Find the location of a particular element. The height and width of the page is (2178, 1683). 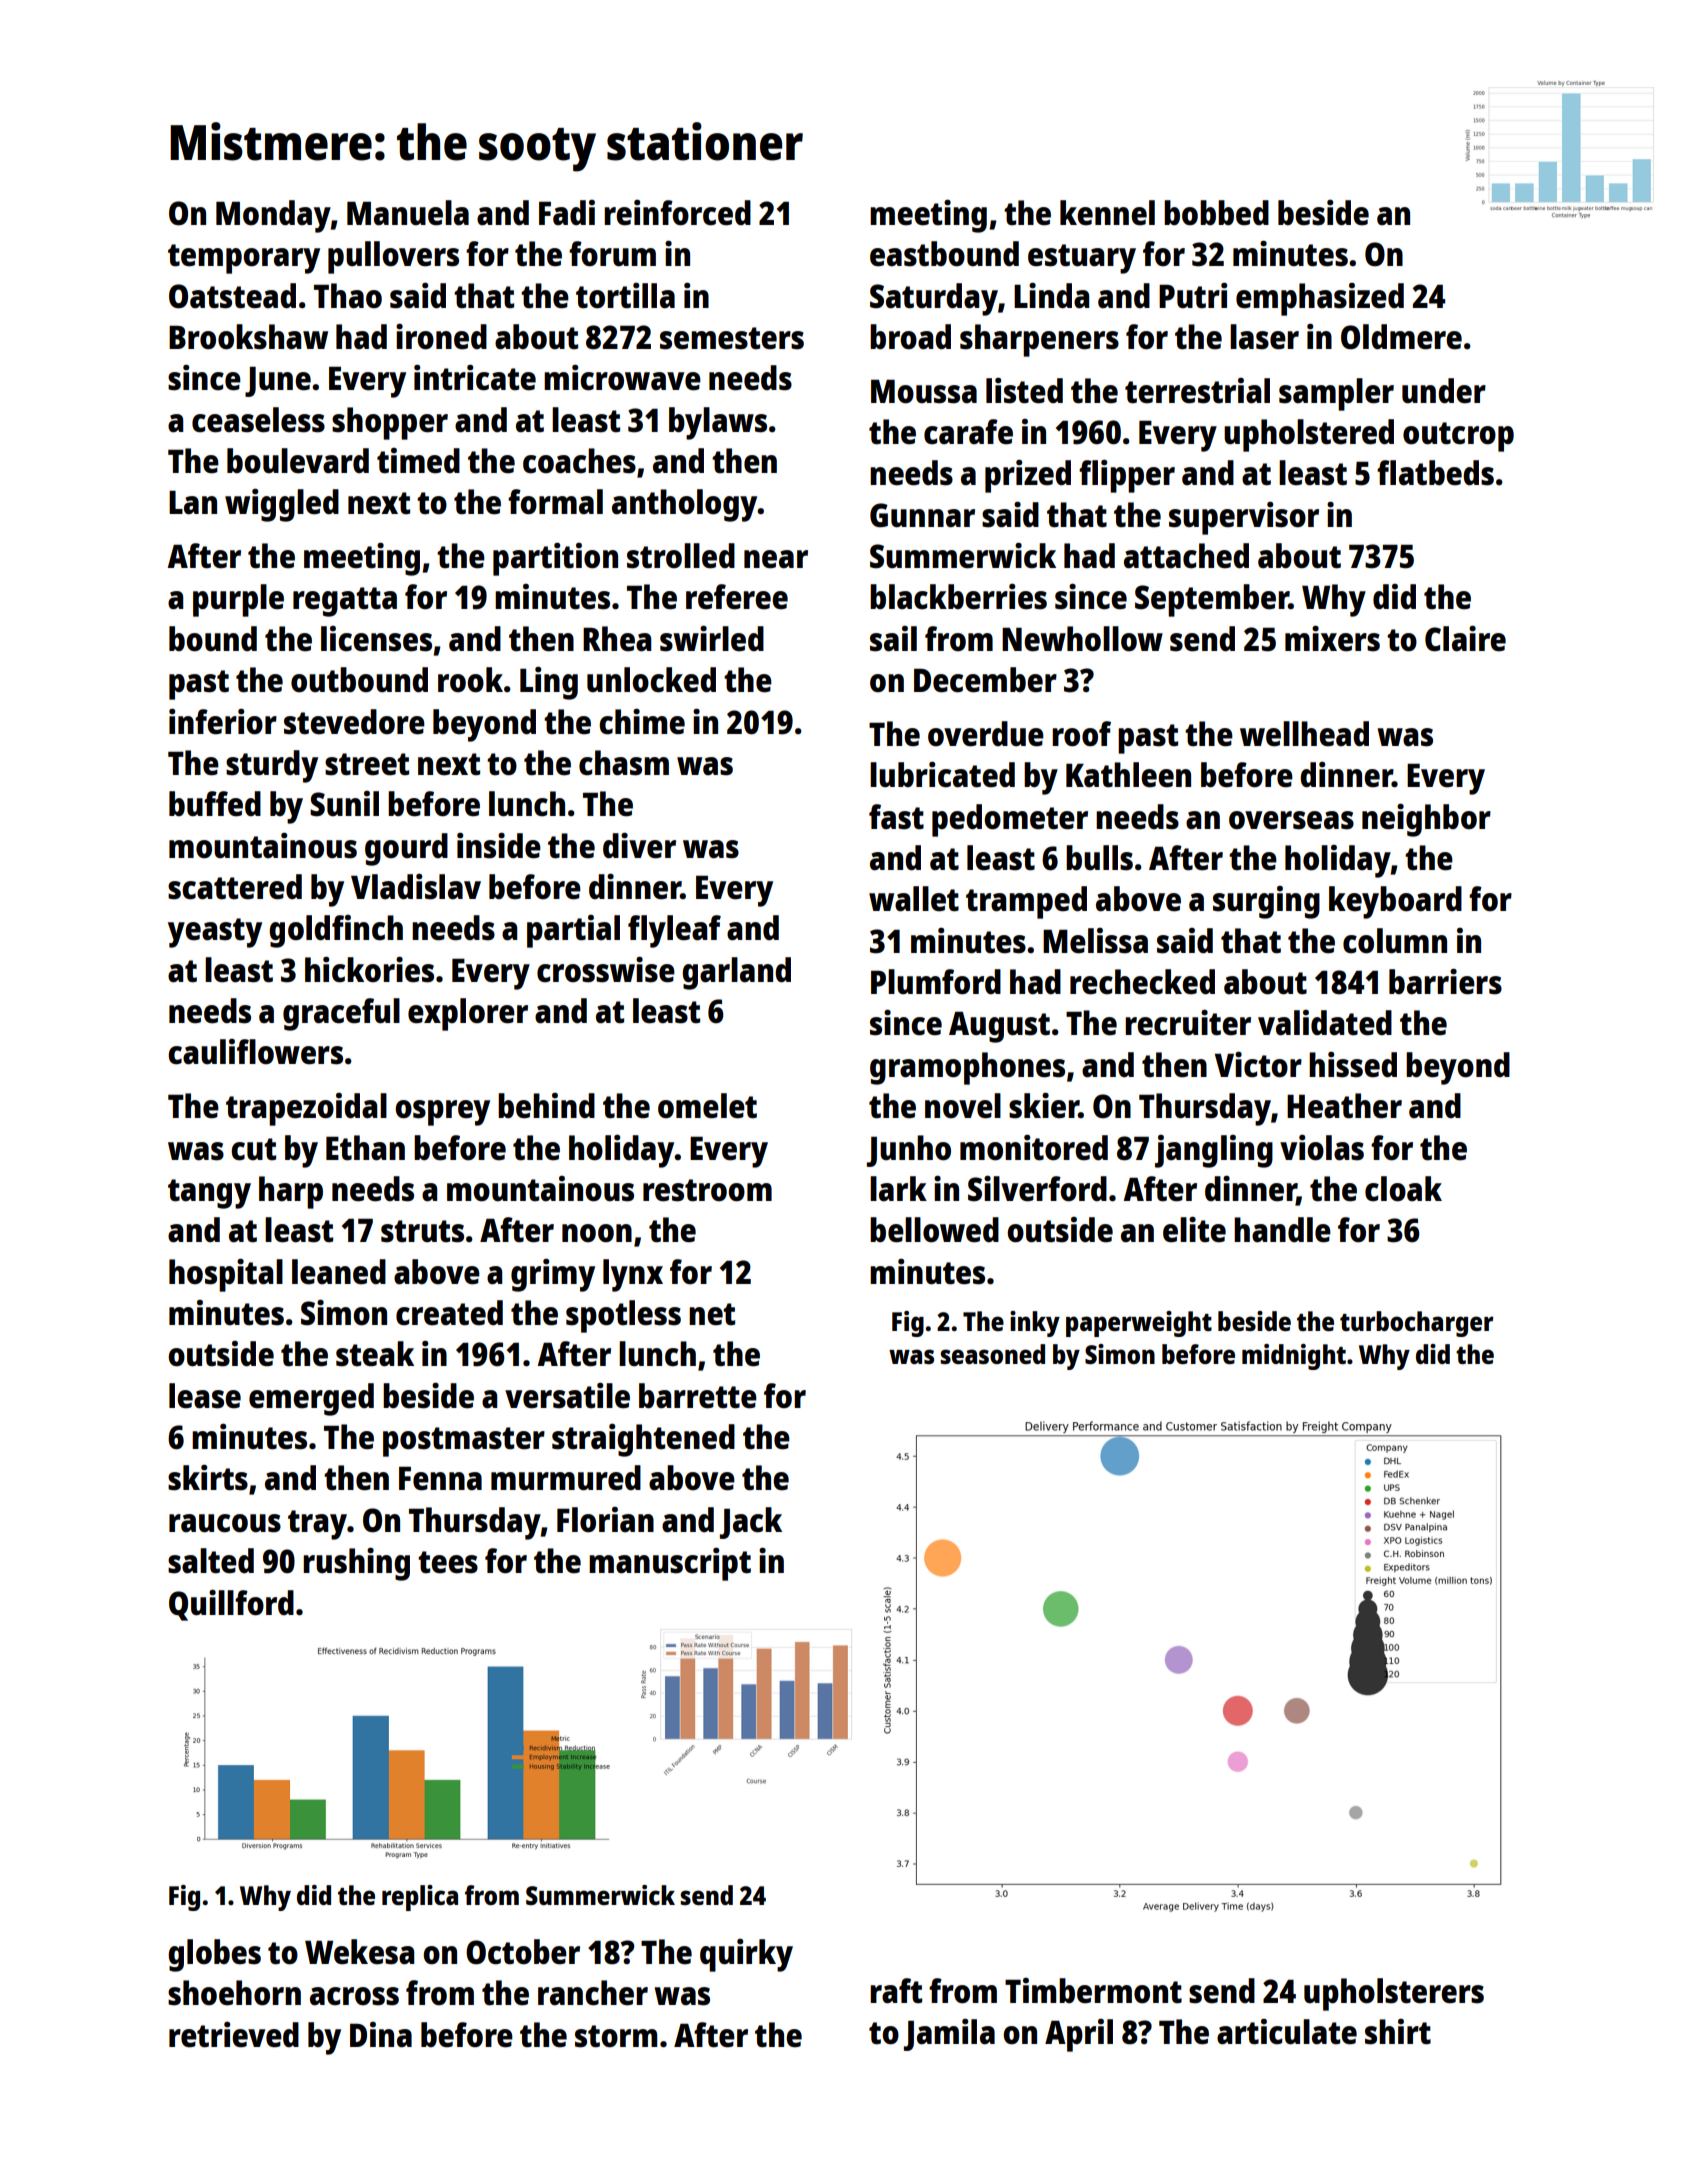

Quillford is located at coordinates (231, 1605).
